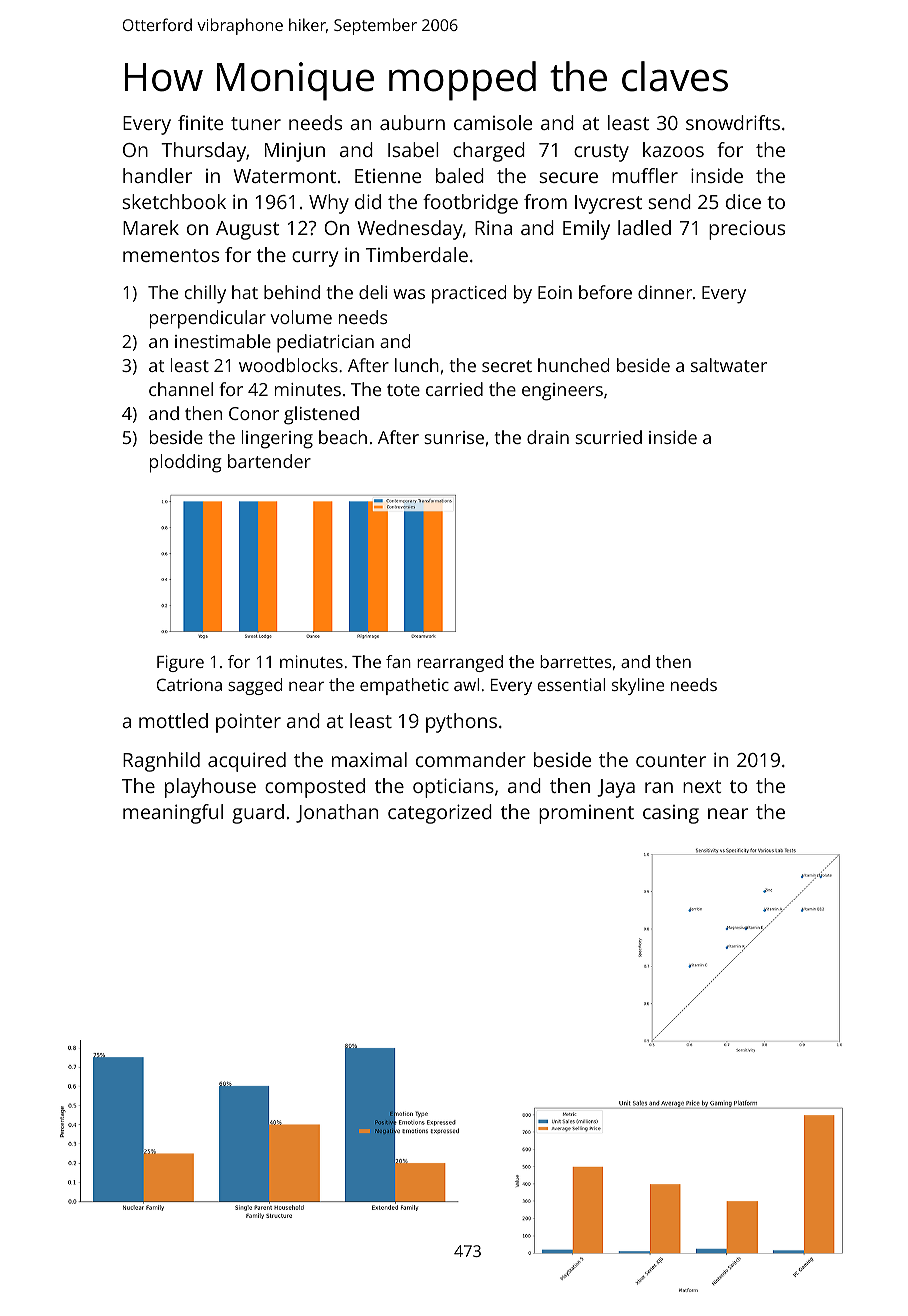  Describe the element at coordinates (493, 122) in the screenshot. I see `camisole` at that location.
